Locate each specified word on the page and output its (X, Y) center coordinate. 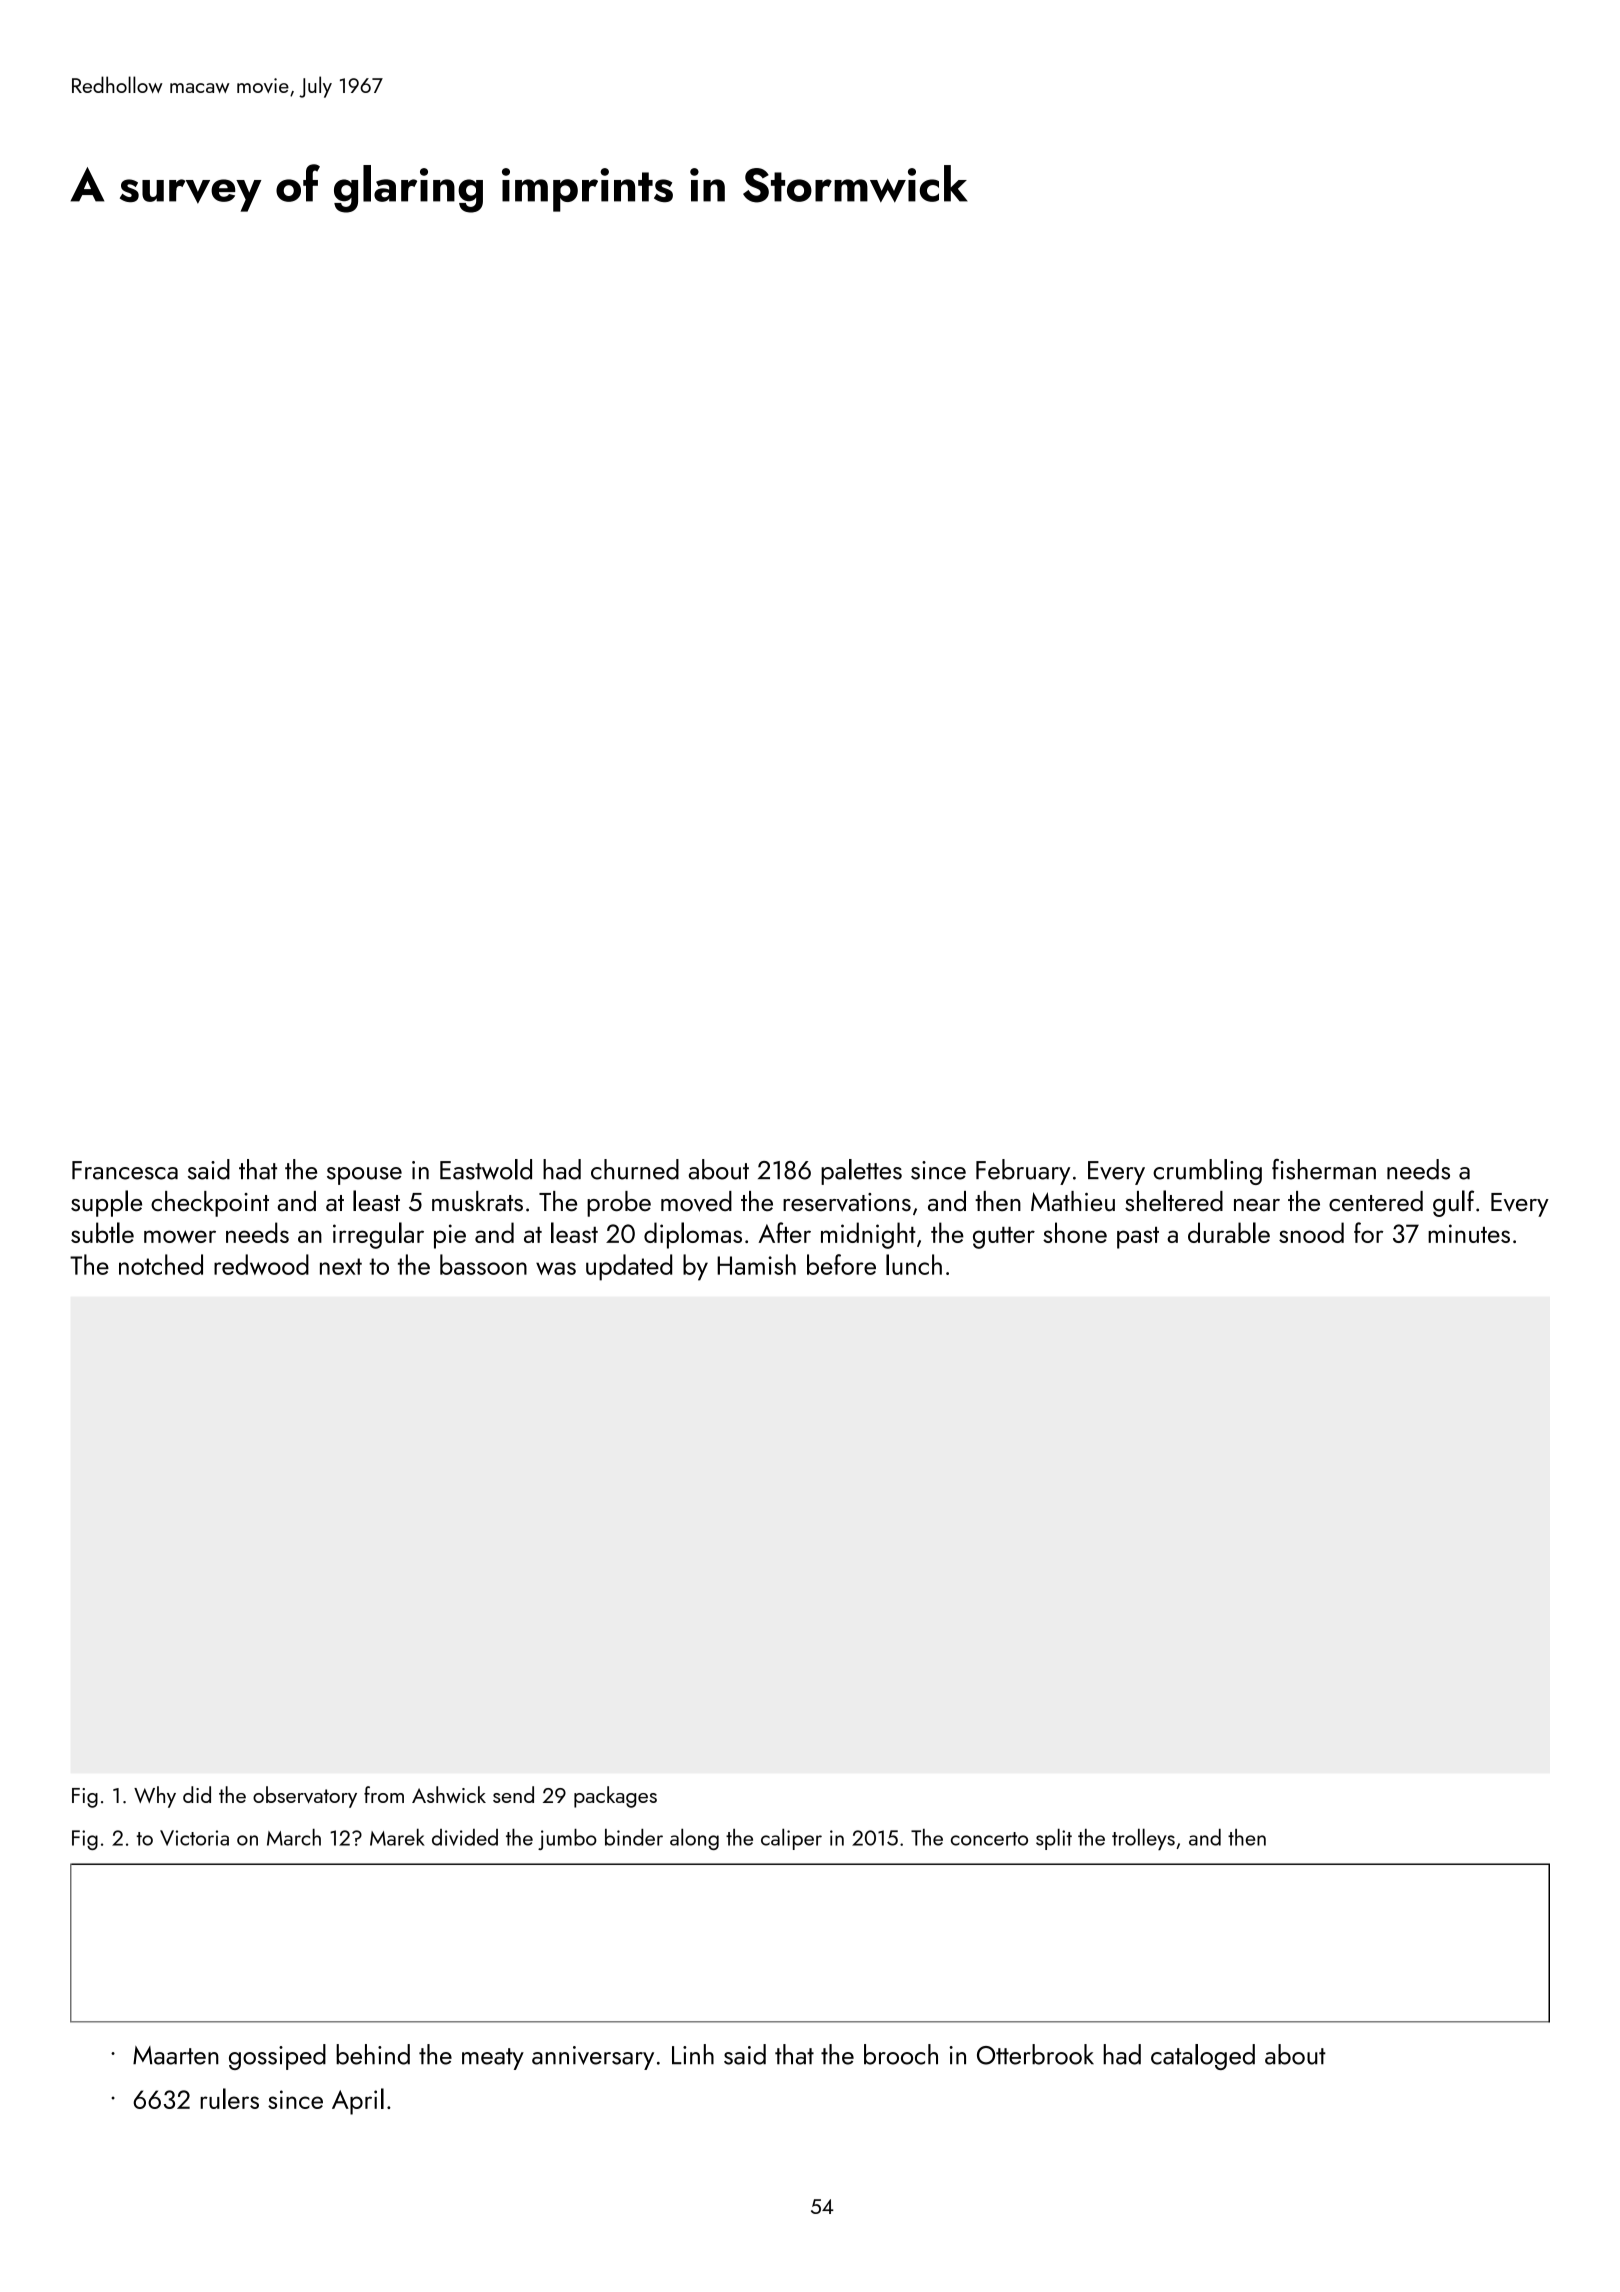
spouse (364, 1176)
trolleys (1143, 1839)
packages (615, 1797)
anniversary (593, 2058)
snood (1311, 1232)
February (1023, 1172)
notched (161, 1264)
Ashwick (449, 1794)
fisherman (1324, 1169)
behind (373, 2054)
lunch (914, 1264)
